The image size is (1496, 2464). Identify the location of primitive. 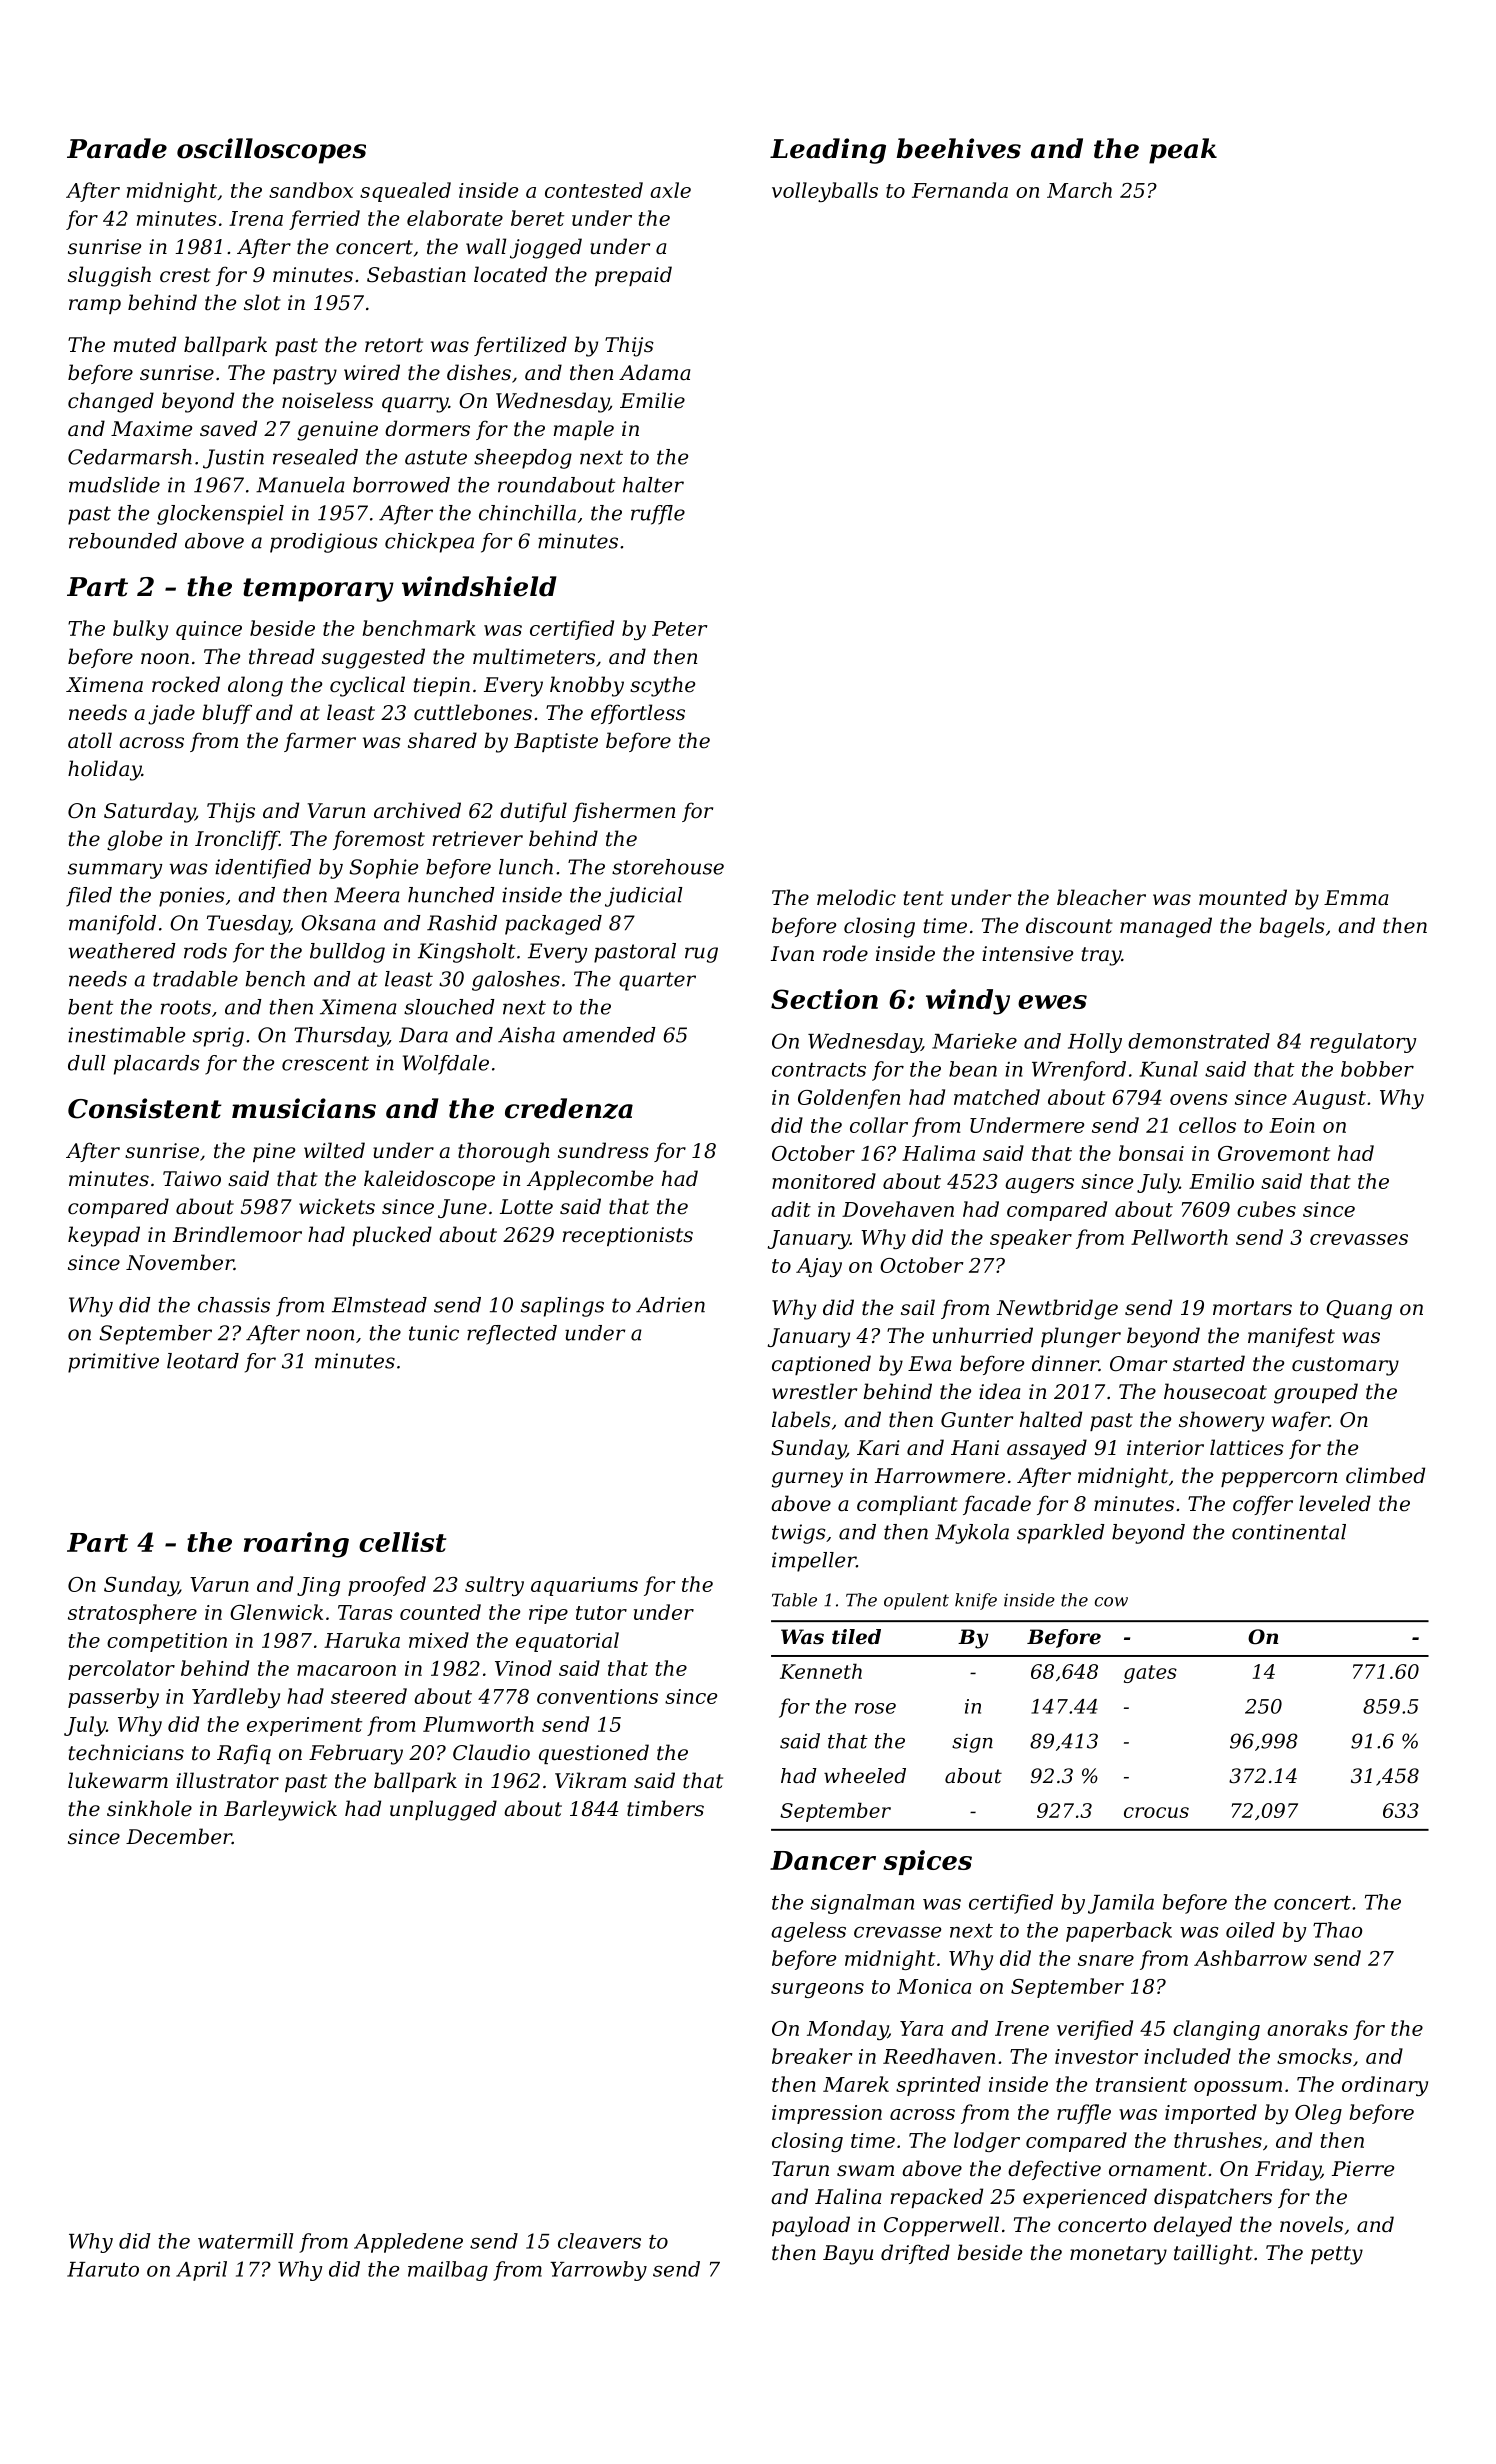
(113, 1363).
